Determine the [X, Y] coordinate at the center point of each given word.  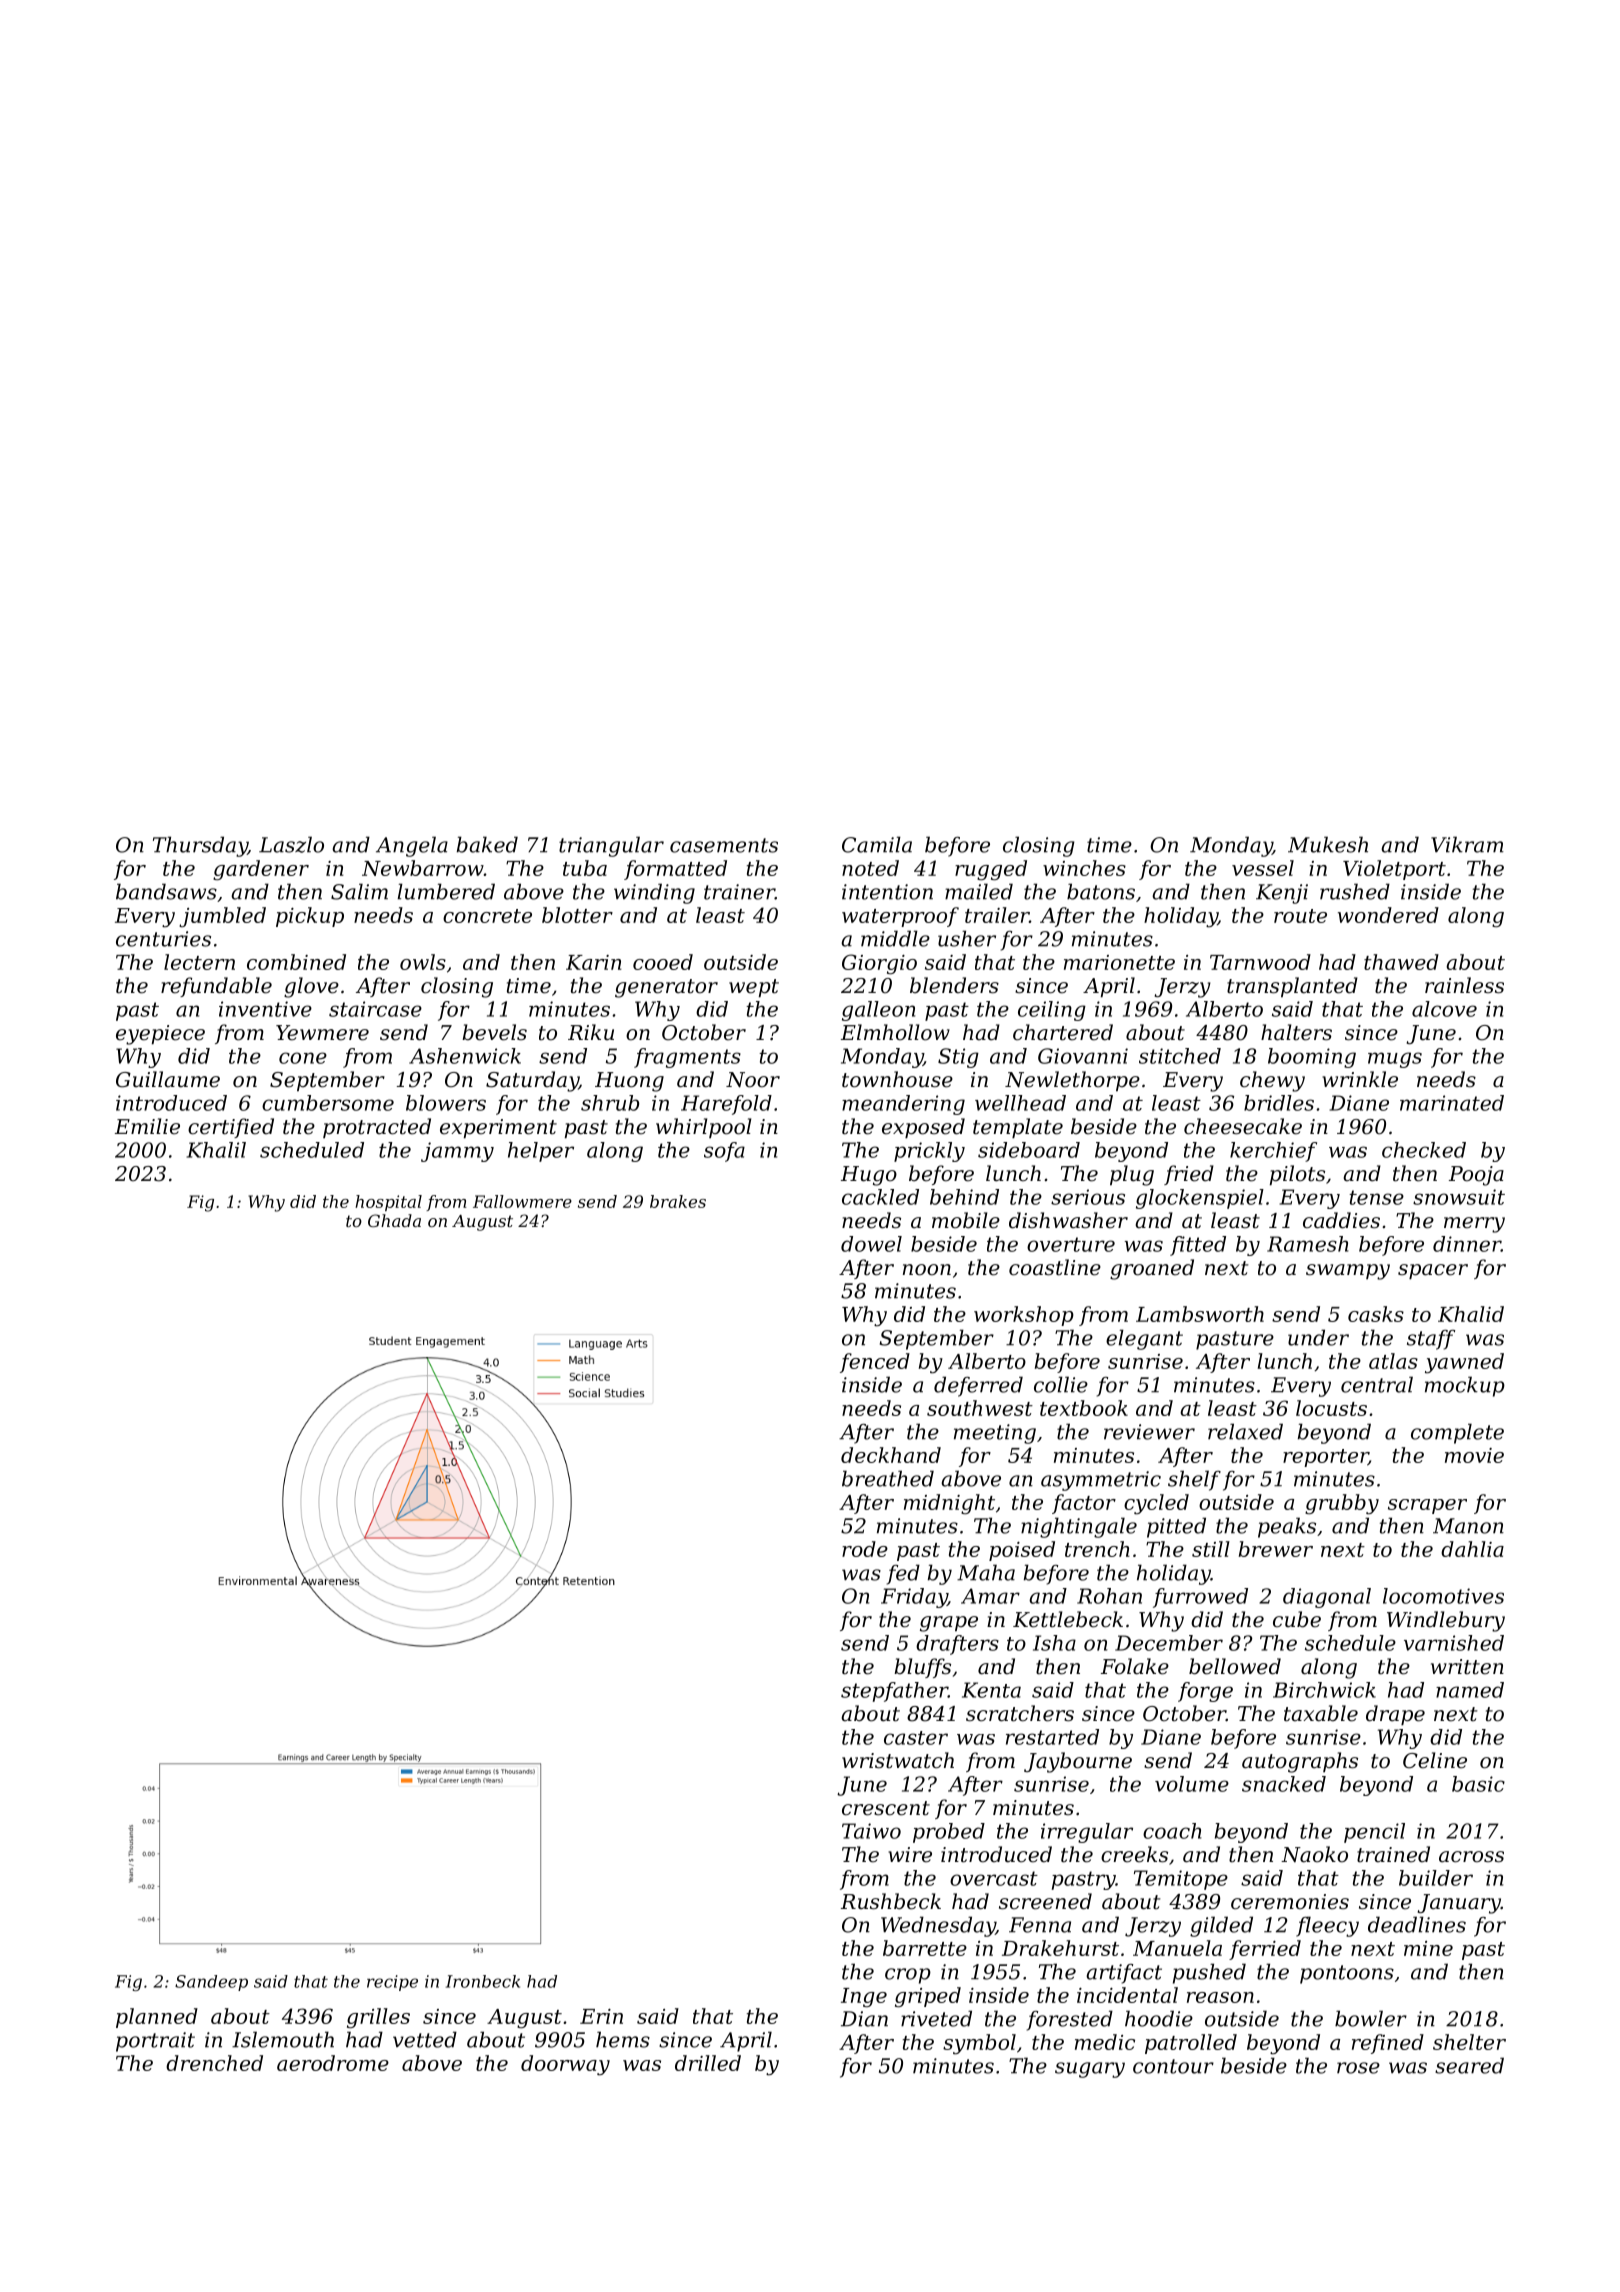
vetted [425, 2039]
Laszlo [291, 844]
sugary [1090, 2070]
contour [1173, 2066]
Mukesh [1328, 844]
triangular [611, 846]
